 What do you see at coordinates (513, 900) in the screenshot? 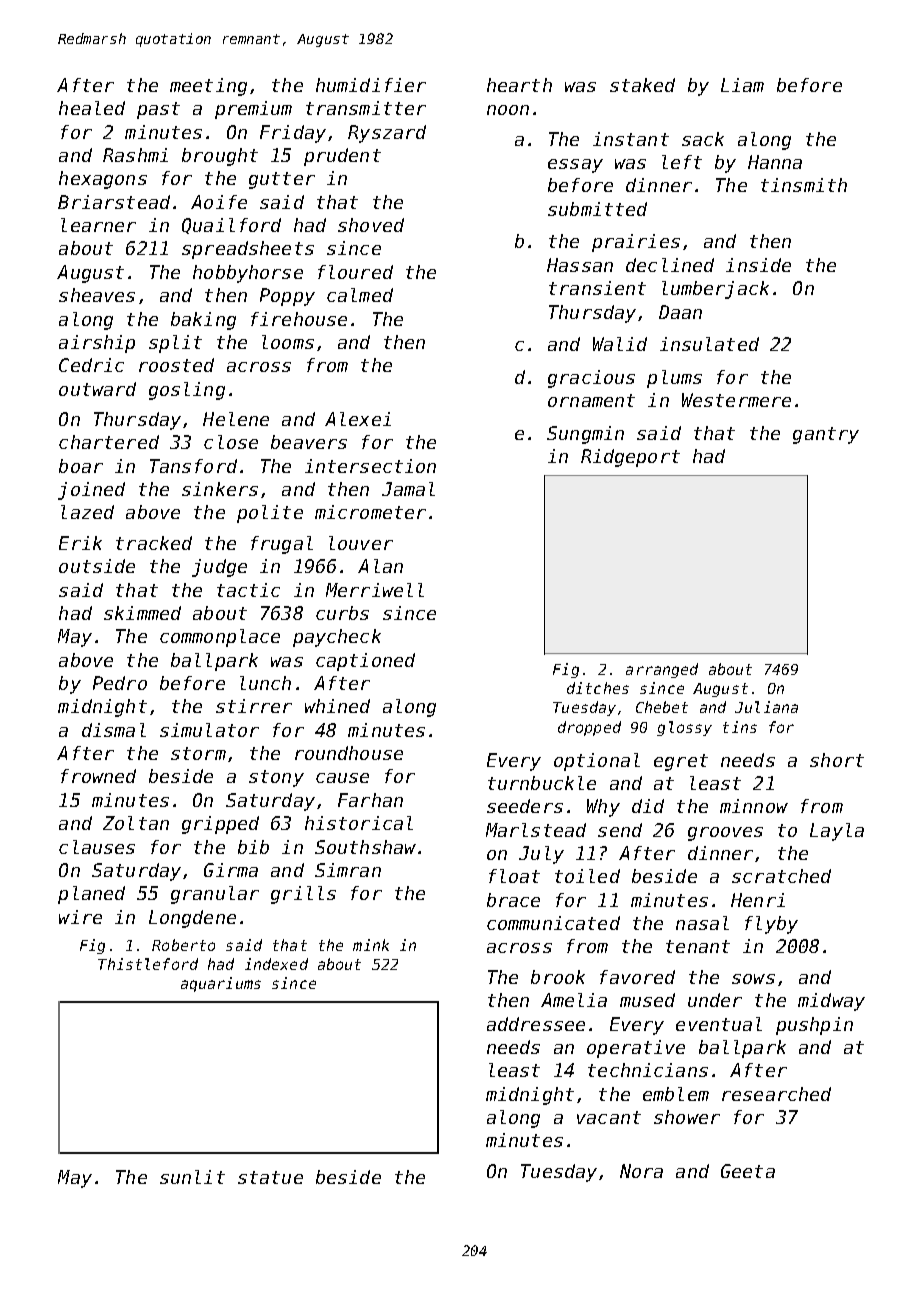
I see `brace` at bounding box center [513, 900].
